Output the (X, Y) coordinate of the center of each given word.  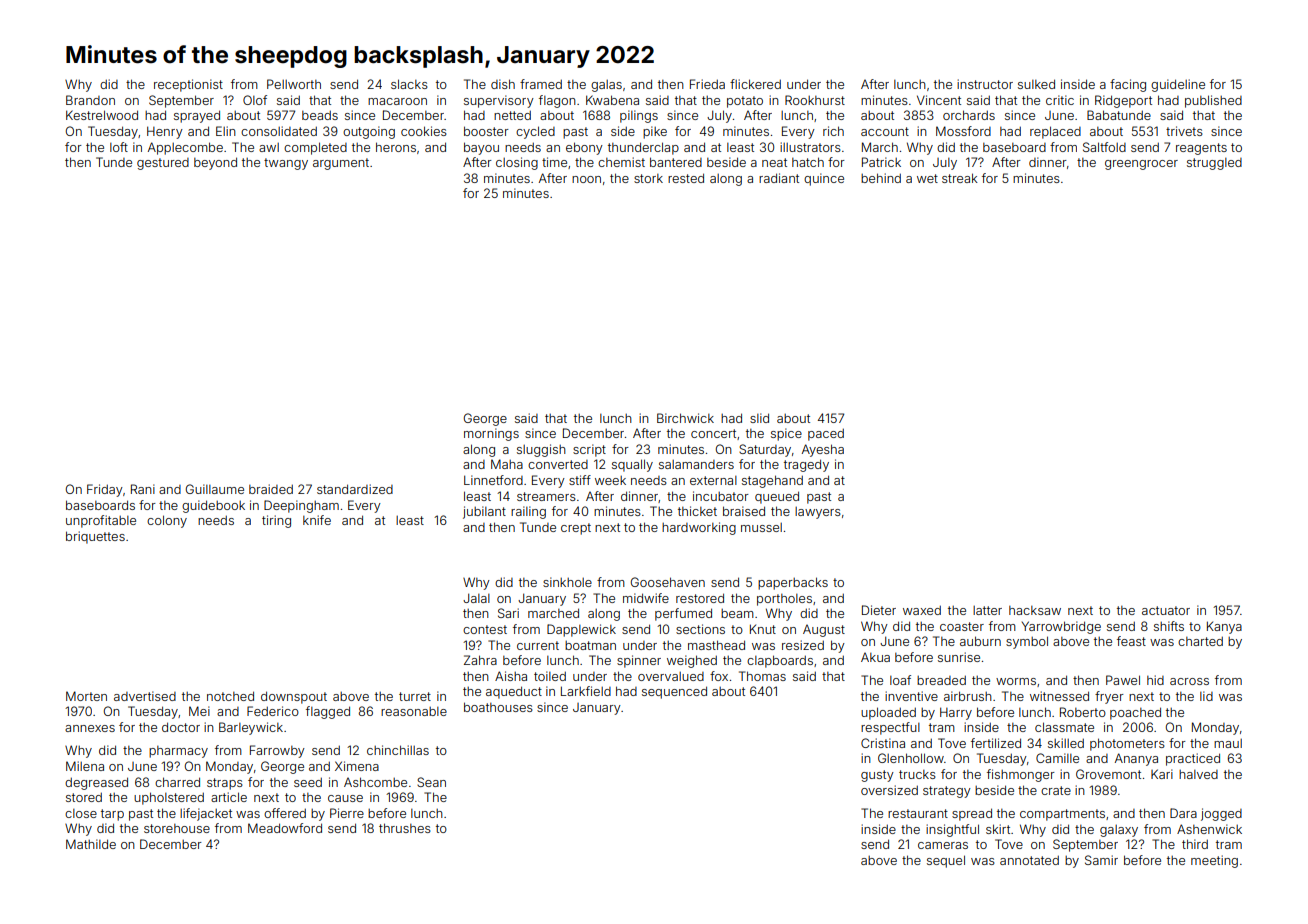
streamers (546, 496)
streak (960, 178)
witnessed (1059, 696)
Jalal (476, 598)
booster (486, 131)
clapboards (780, 661)
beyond (215, 163)
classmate (1064, 727)
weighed (692, 661)
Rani (143, 489)
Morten (86, 696)
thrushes (405, 828)
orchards (969, 115)
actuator (1166, 610)
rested (686, 178)
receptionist (188, 85)
